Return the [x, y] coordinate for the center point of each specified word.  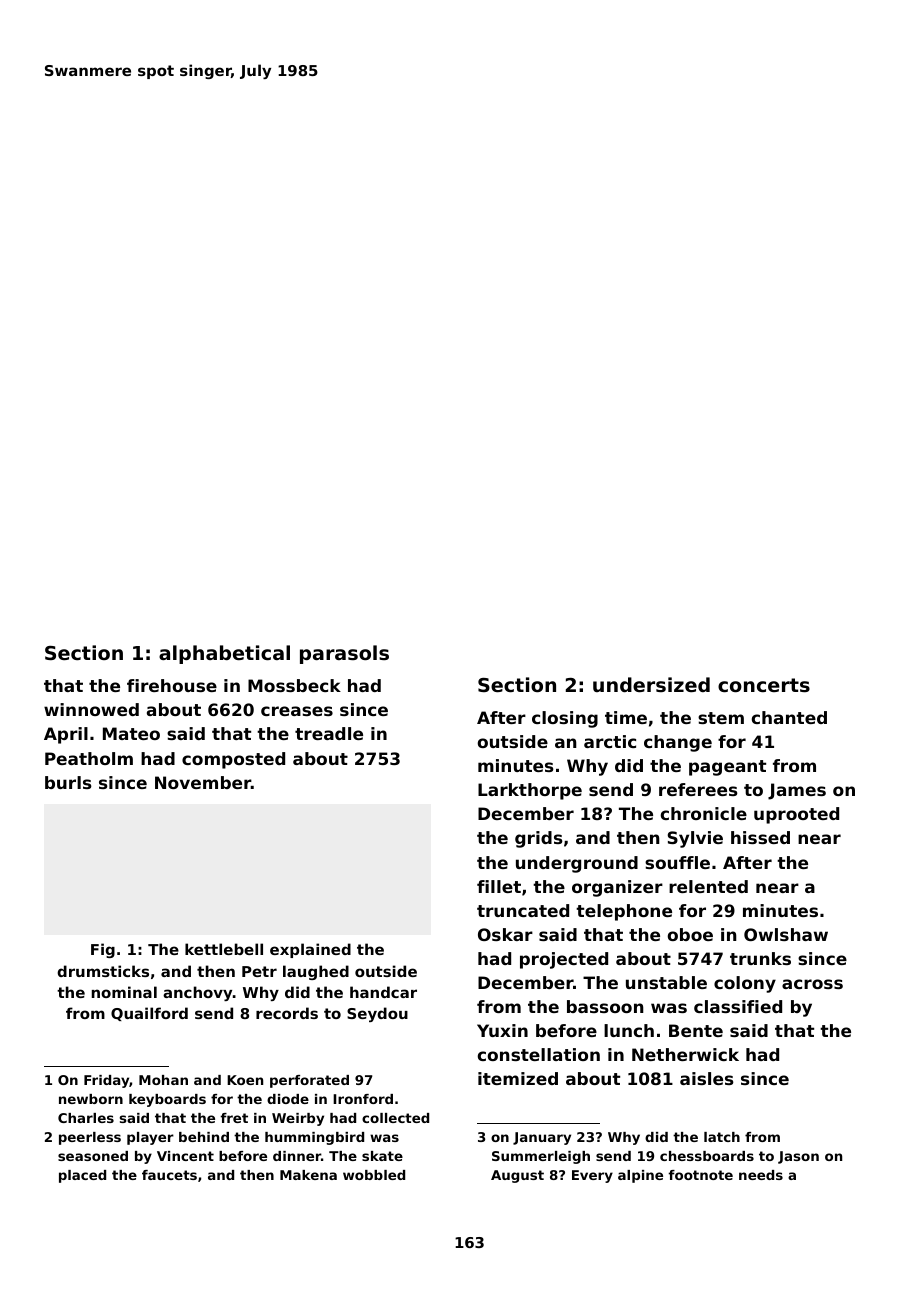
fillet [499, 886]
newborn [91, 1099]
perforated [309, 1081]
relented [708, 886]
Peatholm [89, 758]
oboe [690, 934]
